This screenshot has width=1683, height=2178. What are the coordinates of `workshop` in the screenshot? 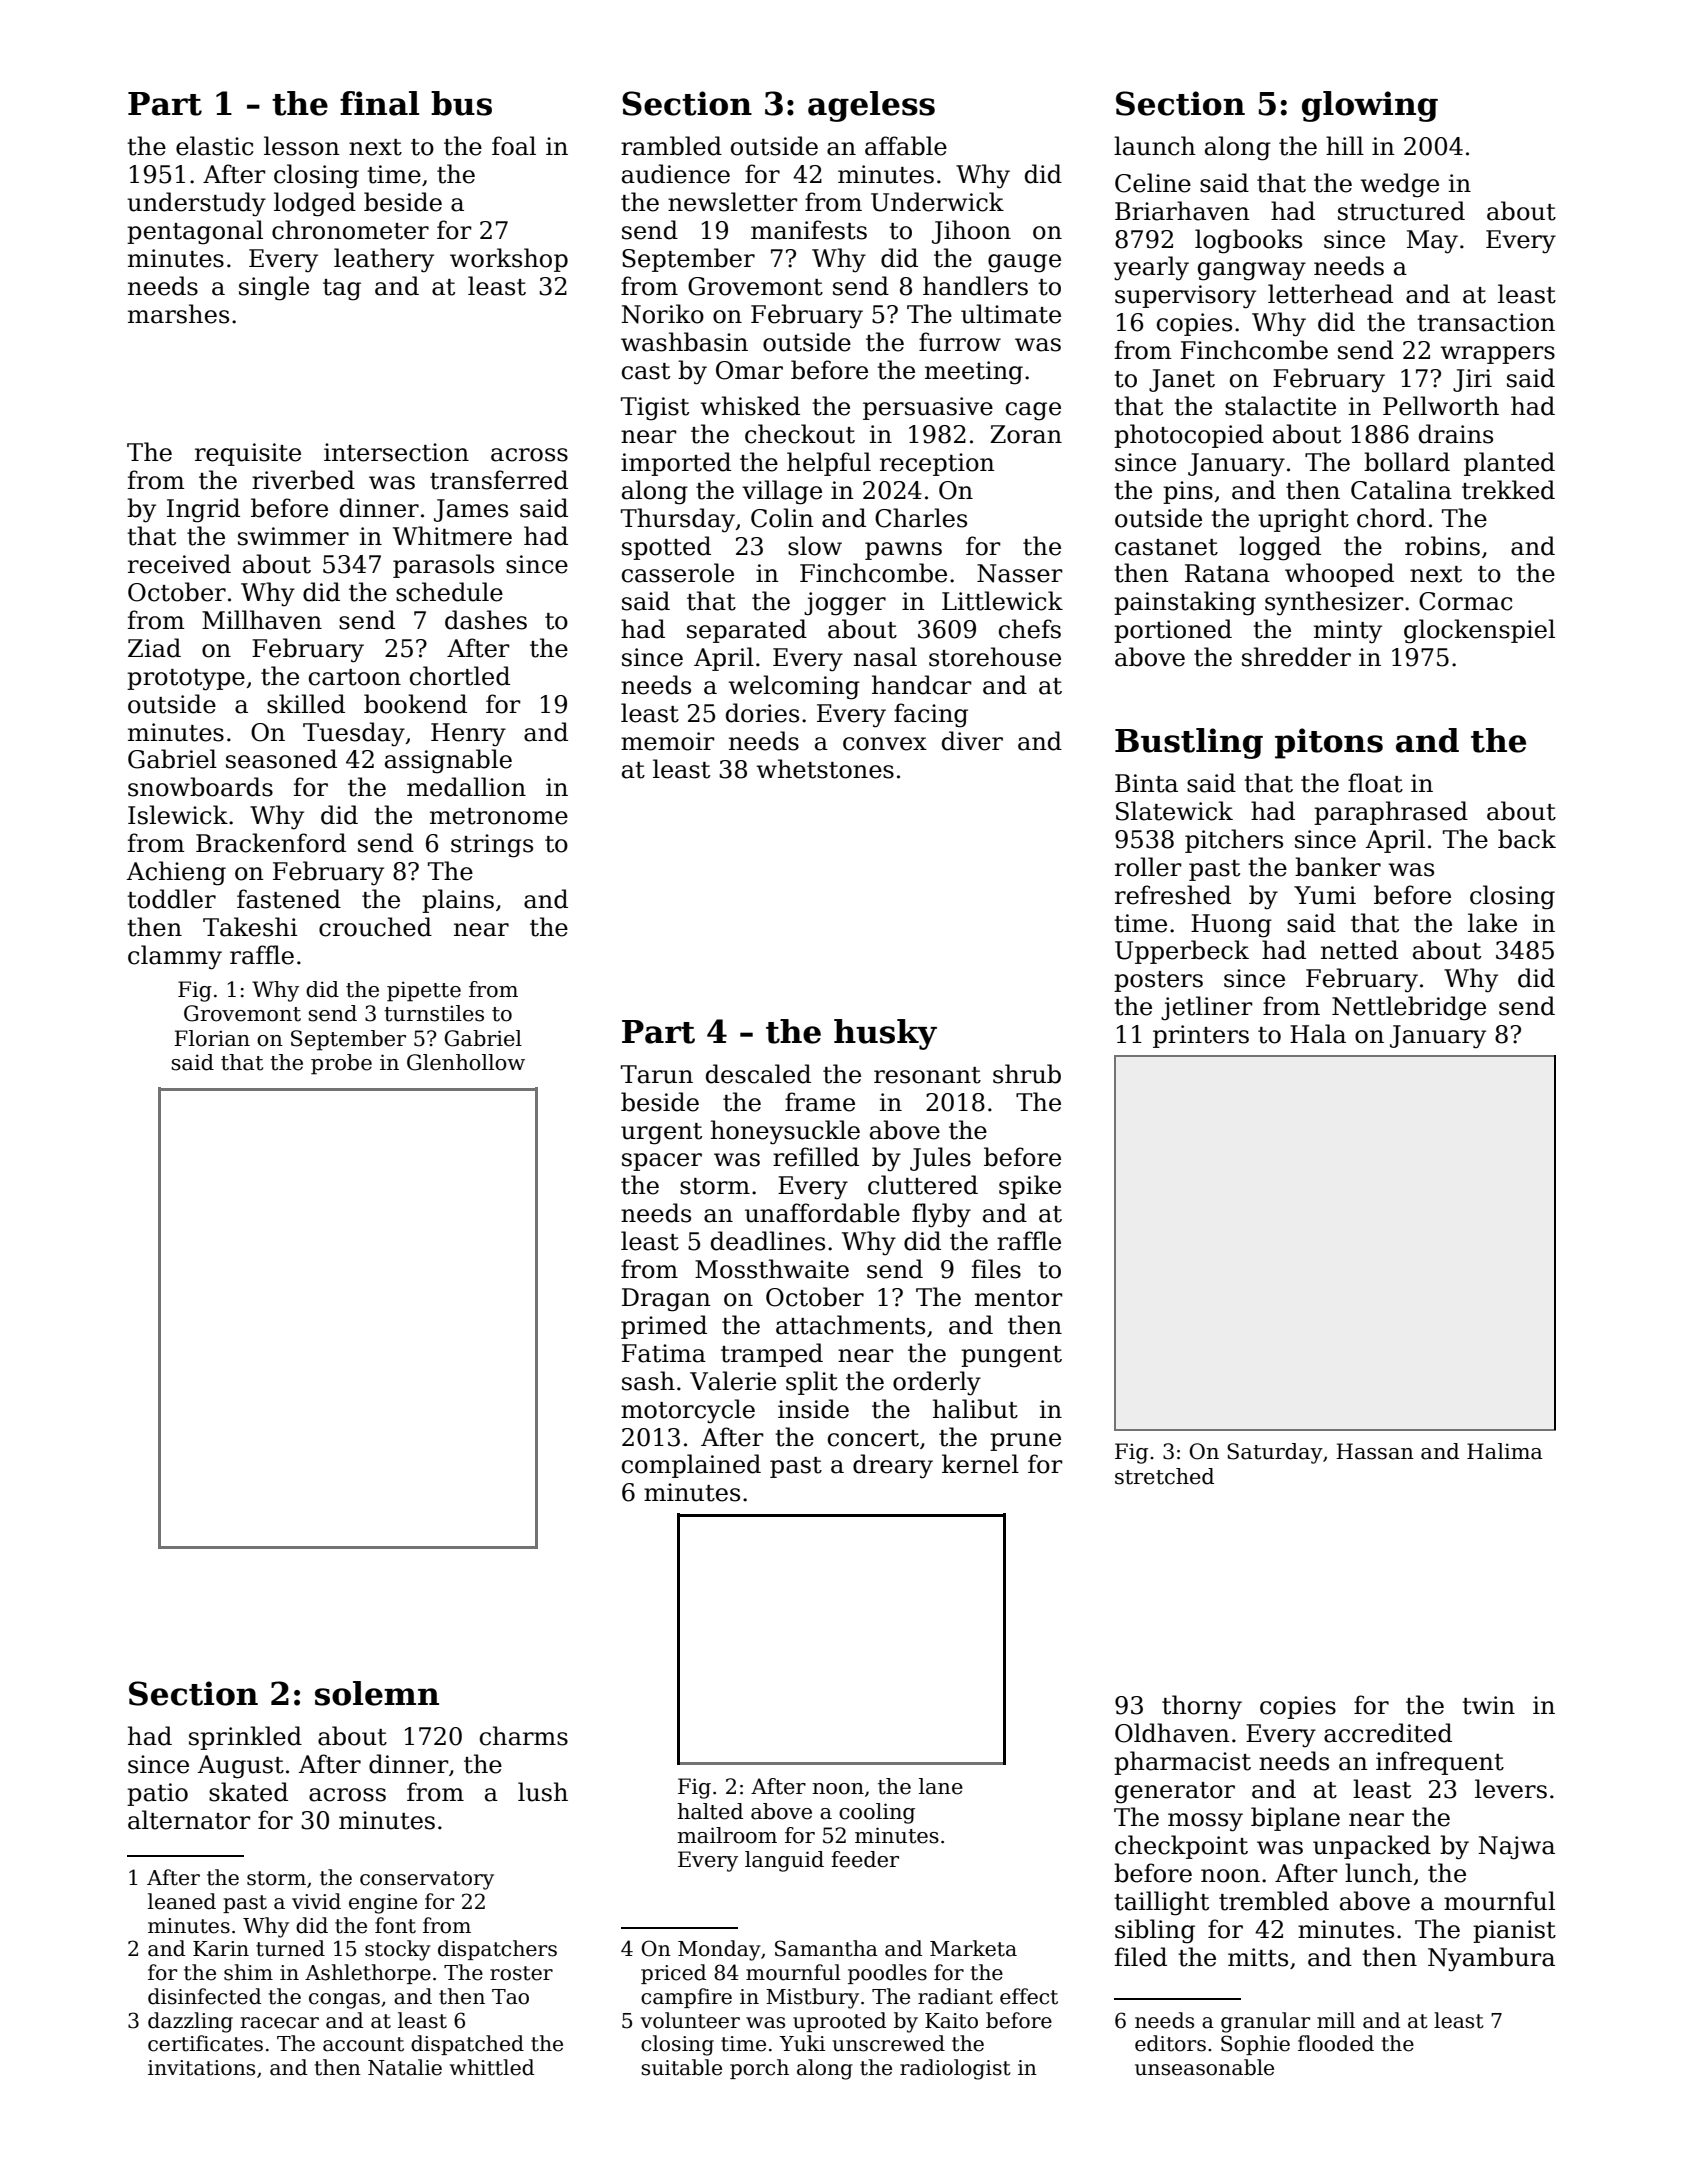 It's located at (509, 260).
